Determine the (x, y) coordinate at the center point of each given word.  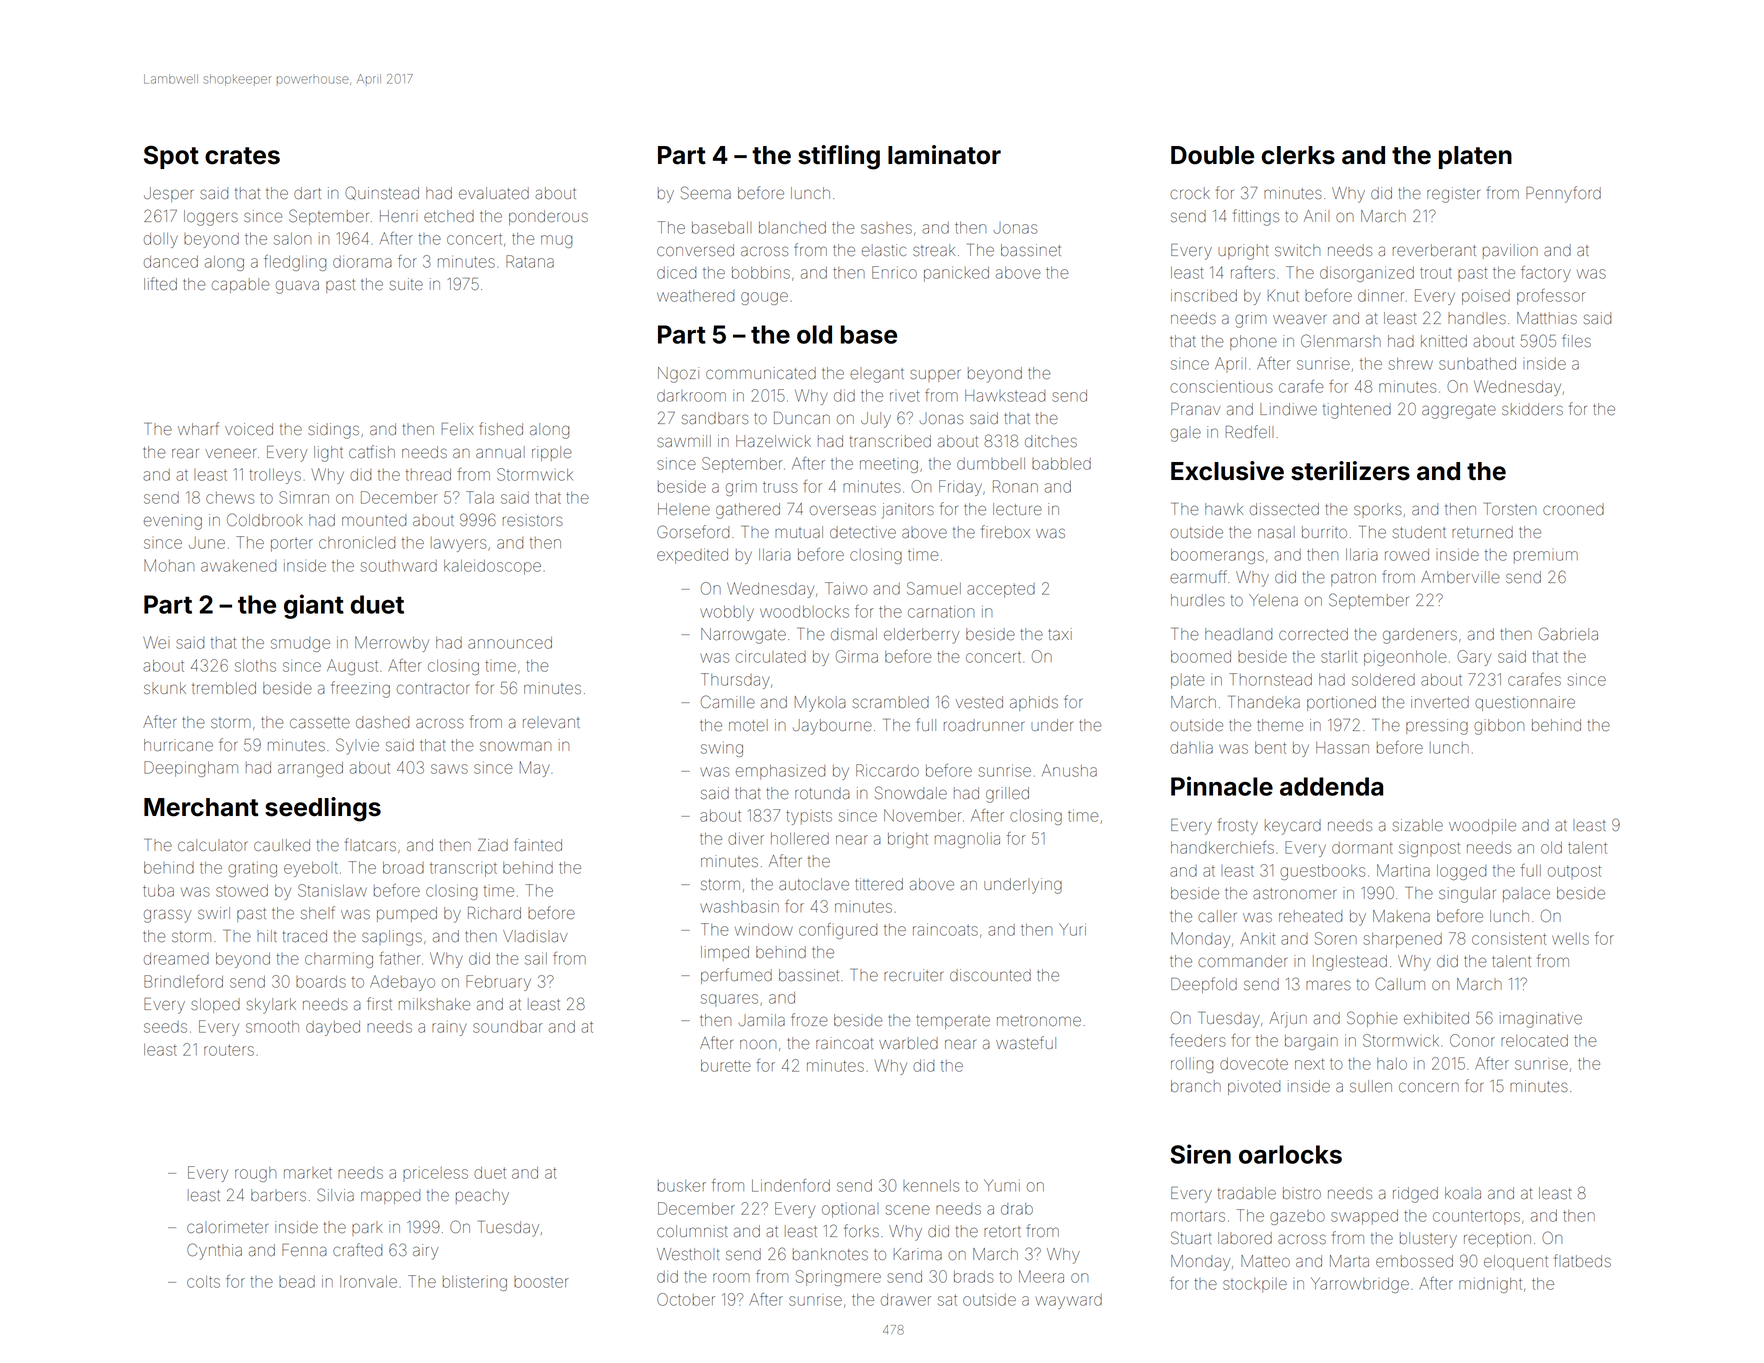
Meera (1041, 1276)
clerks (1298, 155)
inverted (1440, 702)
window (764, 929)
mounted (374, 520)
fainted (538, 844)
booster (541, 1282)
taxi (1060, 634)
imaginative (1541, 1020)
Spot (171, 157)
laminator (944, 155)
